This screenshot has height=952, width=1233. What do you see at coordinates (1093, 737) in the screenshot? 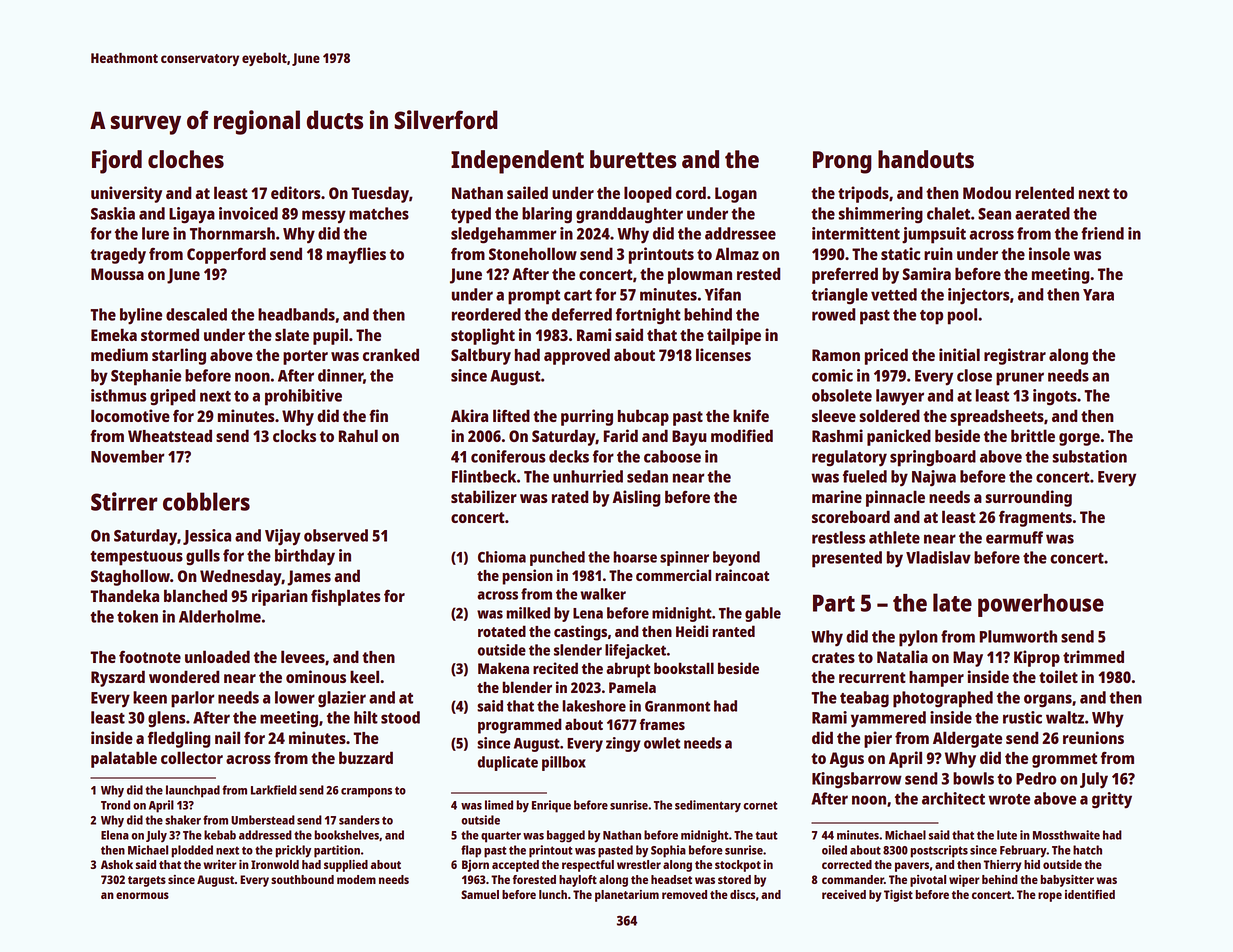
I see `reunions` at bounding box center [1093, 737].
